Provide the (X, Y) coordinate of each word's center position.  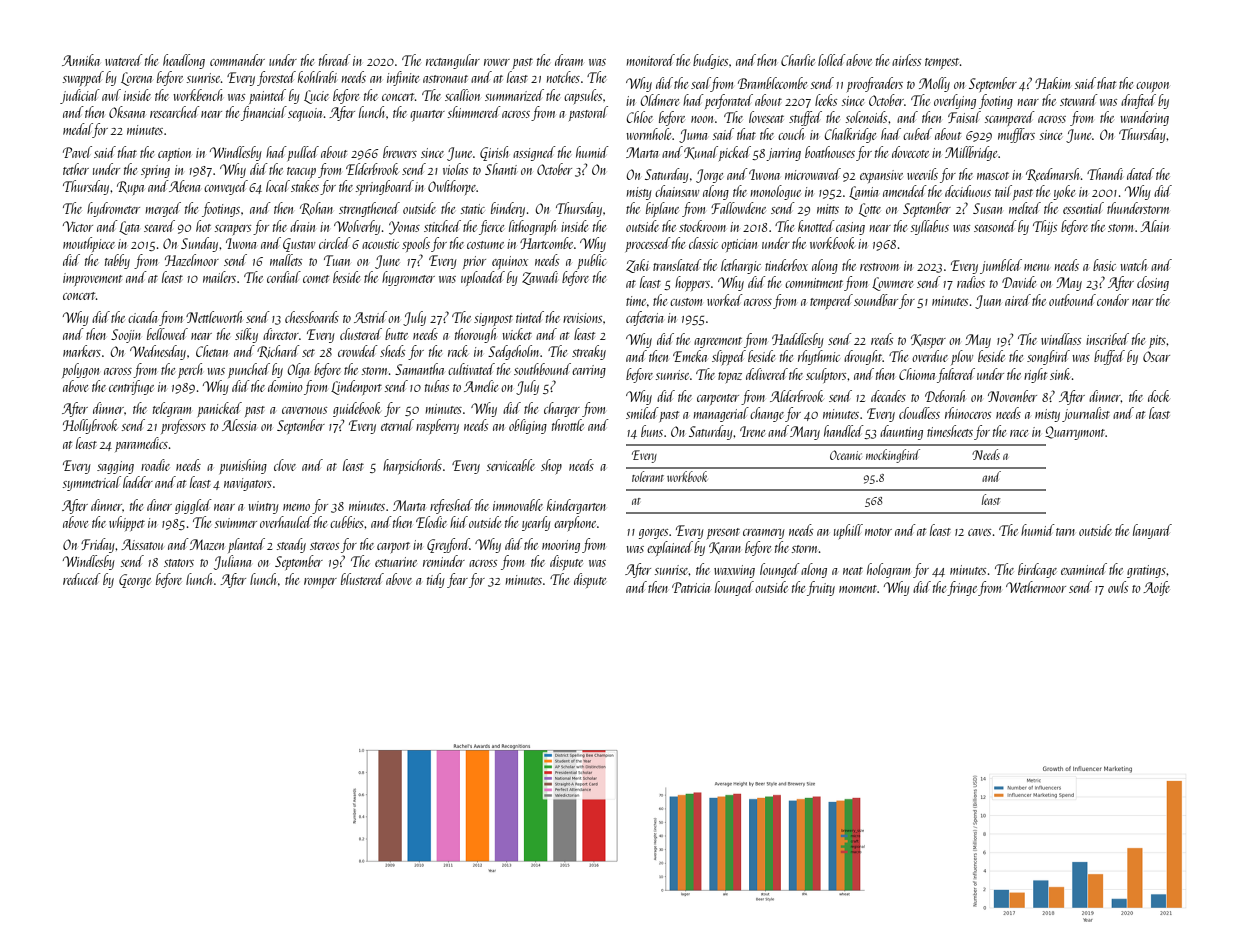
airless (906, 60)
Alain (1154, 226)
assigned (534, 153)
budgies (710, 61)
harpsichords (412, 466)
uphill (848, 531)
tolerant (648, 476)
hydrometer (113, 209)
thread (335, 60)
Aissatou (142, 544)
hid (459, 522)
